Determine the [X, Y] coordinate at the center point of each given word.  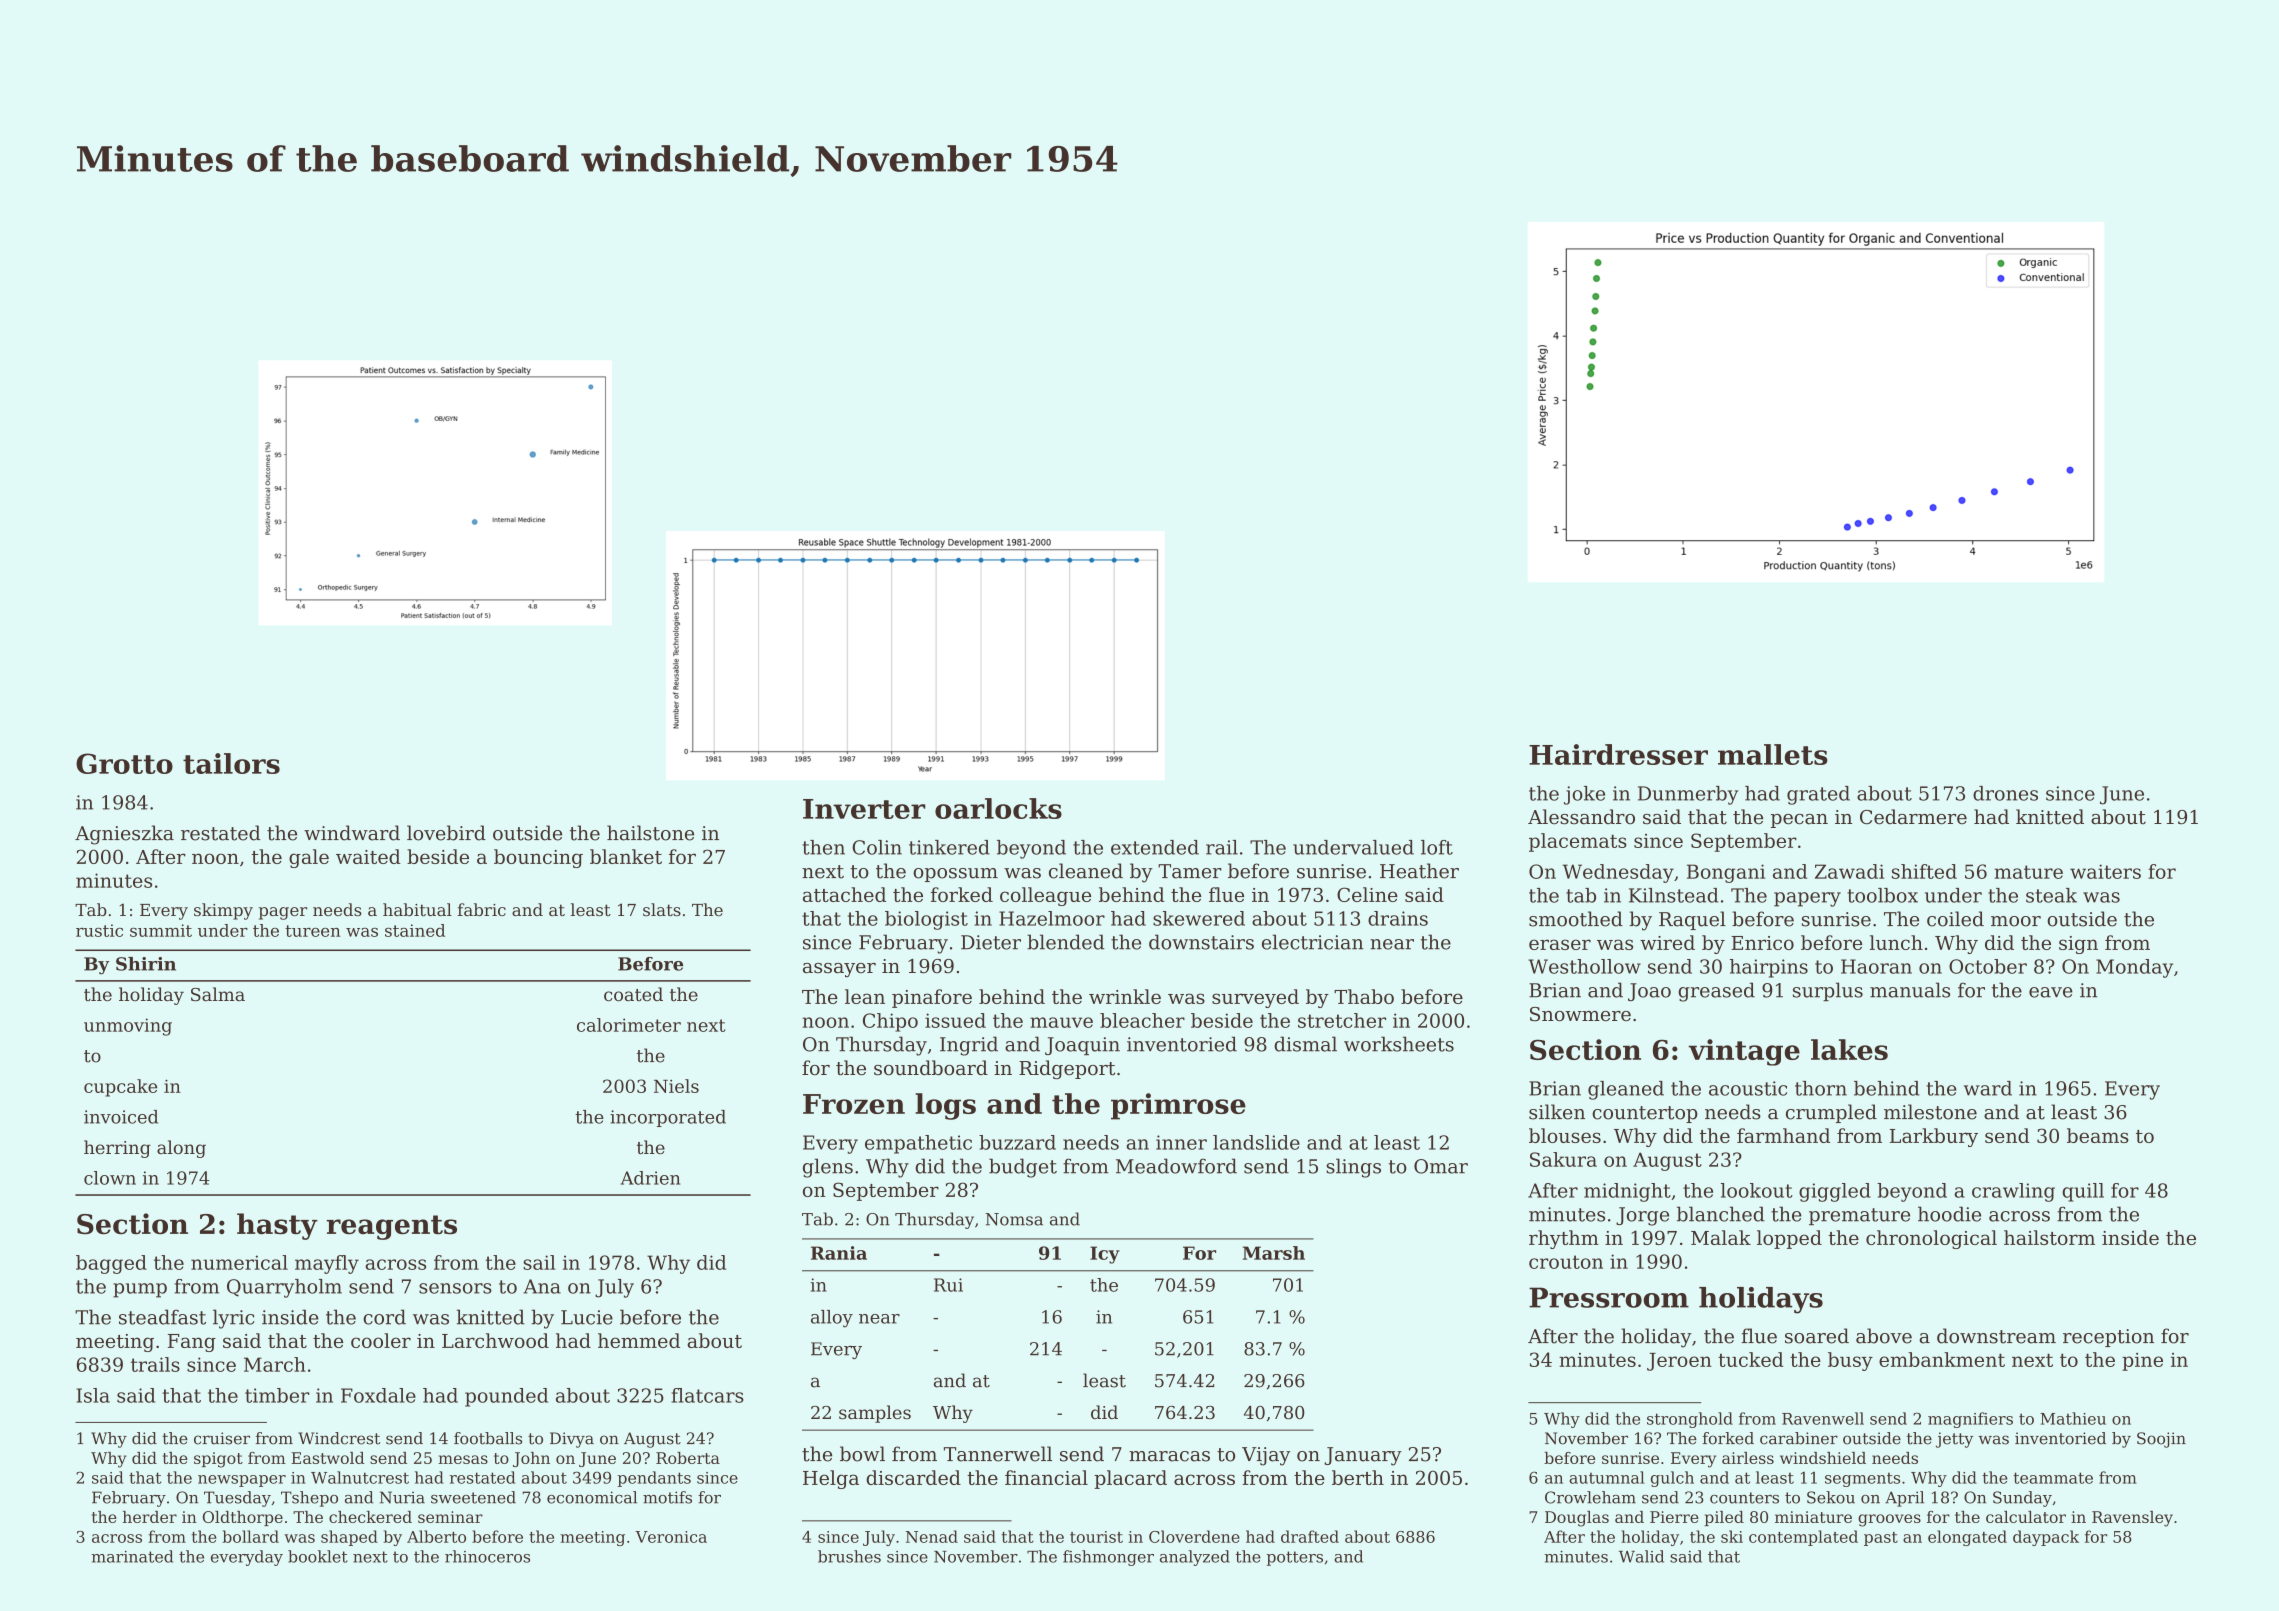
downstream [1996, 1336]
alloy [832, 1319]
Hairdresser [1618, 754]
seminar [450, 1517]
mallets [1773, 754]
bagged [111, 1264]
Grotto [124, 763]
